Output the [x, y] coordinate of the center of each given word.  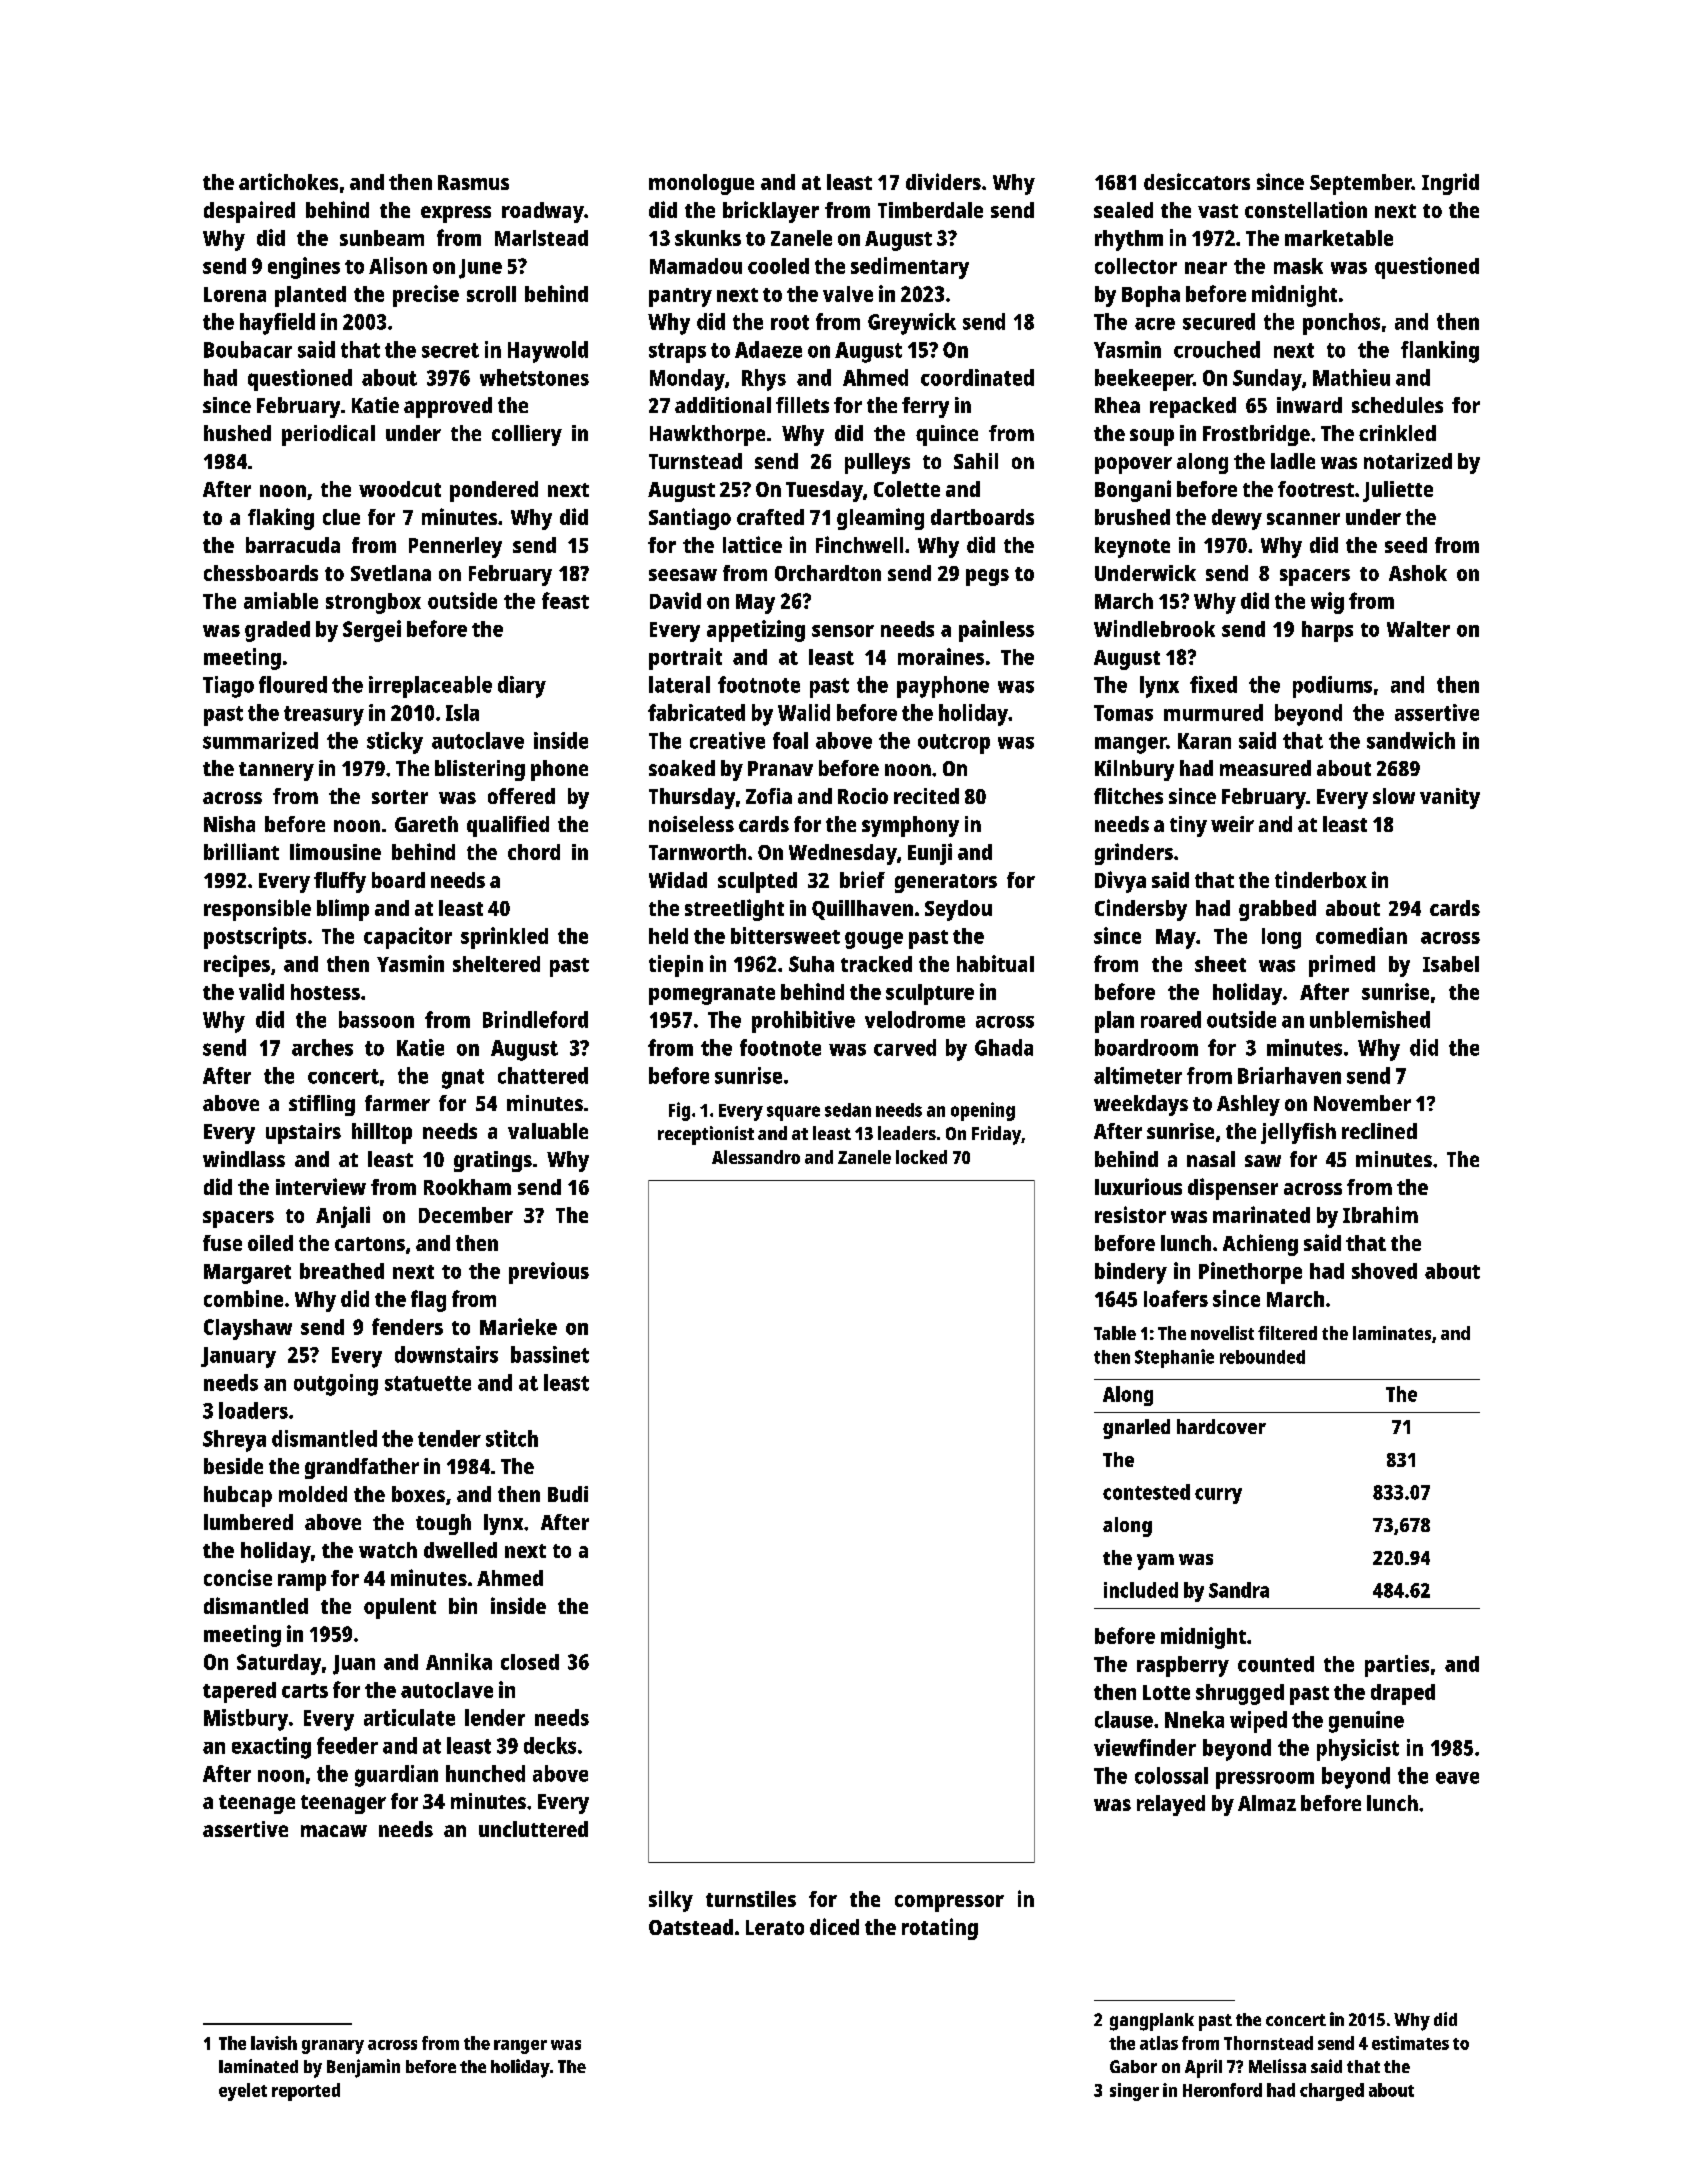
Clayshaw [248, 1329]
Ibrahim [1380, 1214]
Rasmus [473, 182]
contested [1146, 1492]
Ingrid [1450, 184]
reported [306, 2092]
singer [1134, 2092]
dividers [943, 181]
